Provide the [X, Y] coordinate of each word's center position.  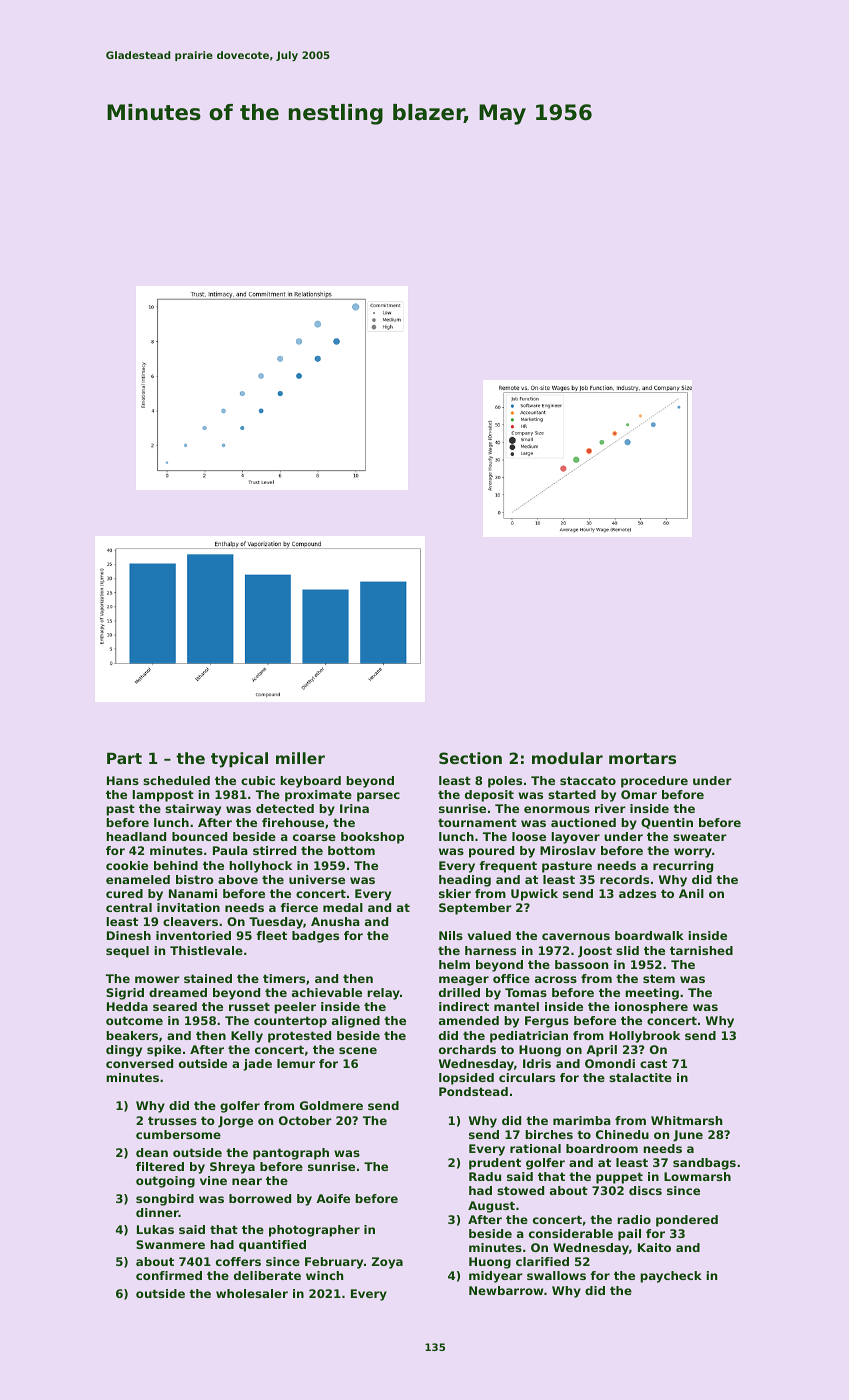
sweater [700, 836]
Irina [354, 808]
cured [124, 893]
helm [454, 964]
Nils [451, 935]
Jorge [235, 1122]
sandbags [704, 1164]
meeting [652, 994]
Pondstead [473, 1091]
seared [175, 1006]
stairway [193, 810]
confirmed [169, 1275]
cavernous [576, 936]
